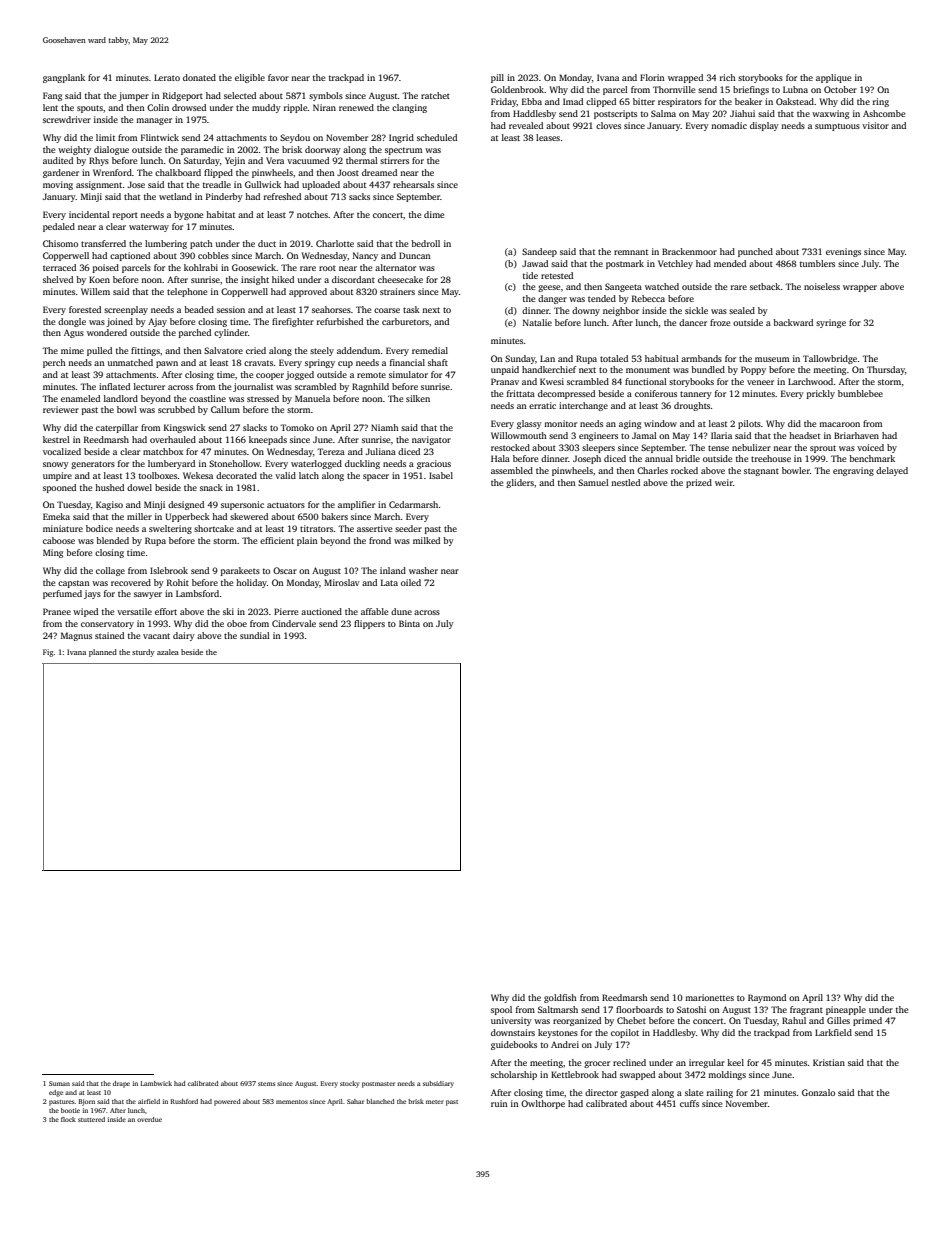  Describe the element at coordinates (59, 1083) in the screenshot. I see `Suman` at that location.
